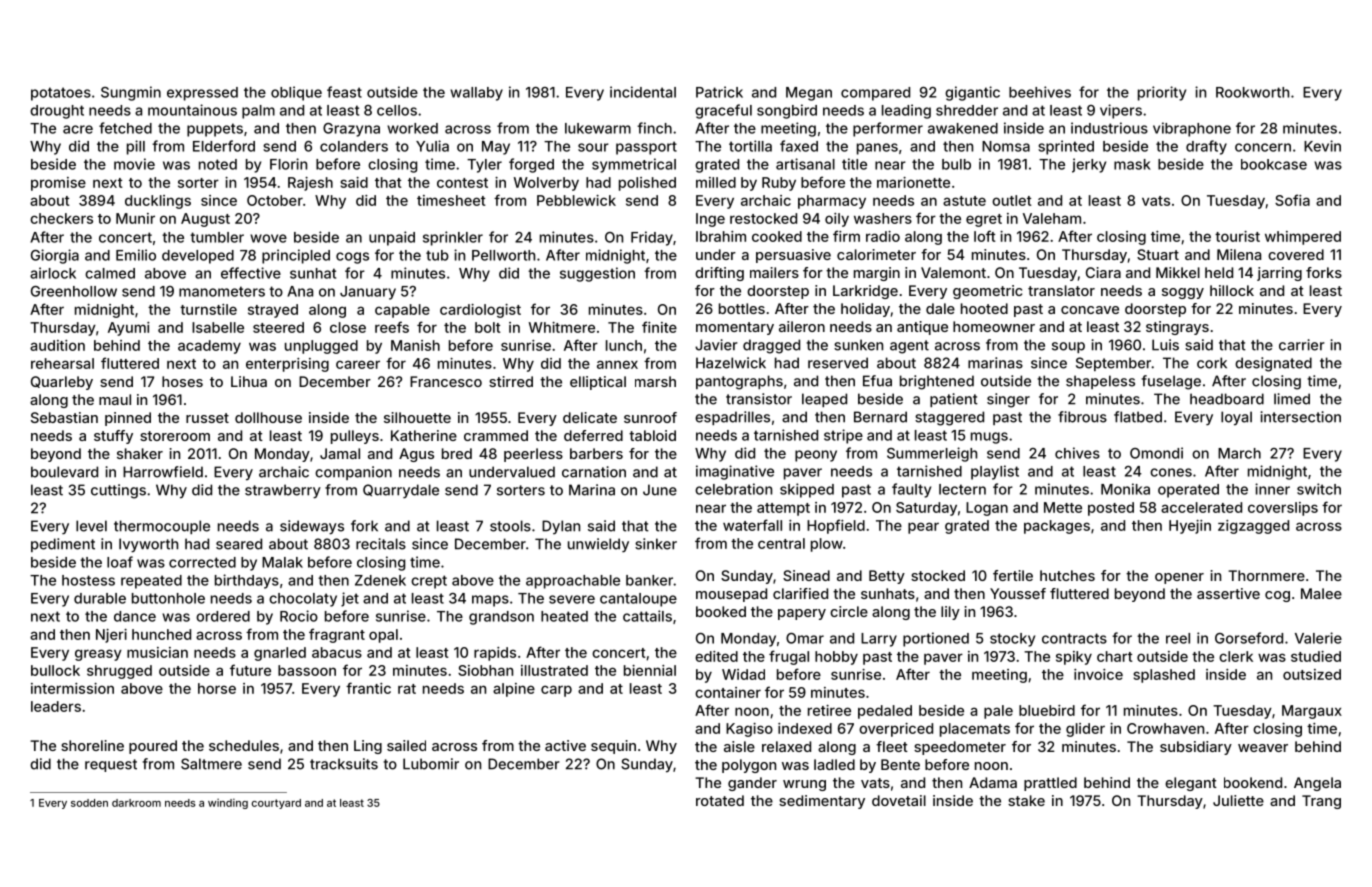 This screenshot has height=887, width=1372. I want to click on Greenhollow, so click(74, 291).
